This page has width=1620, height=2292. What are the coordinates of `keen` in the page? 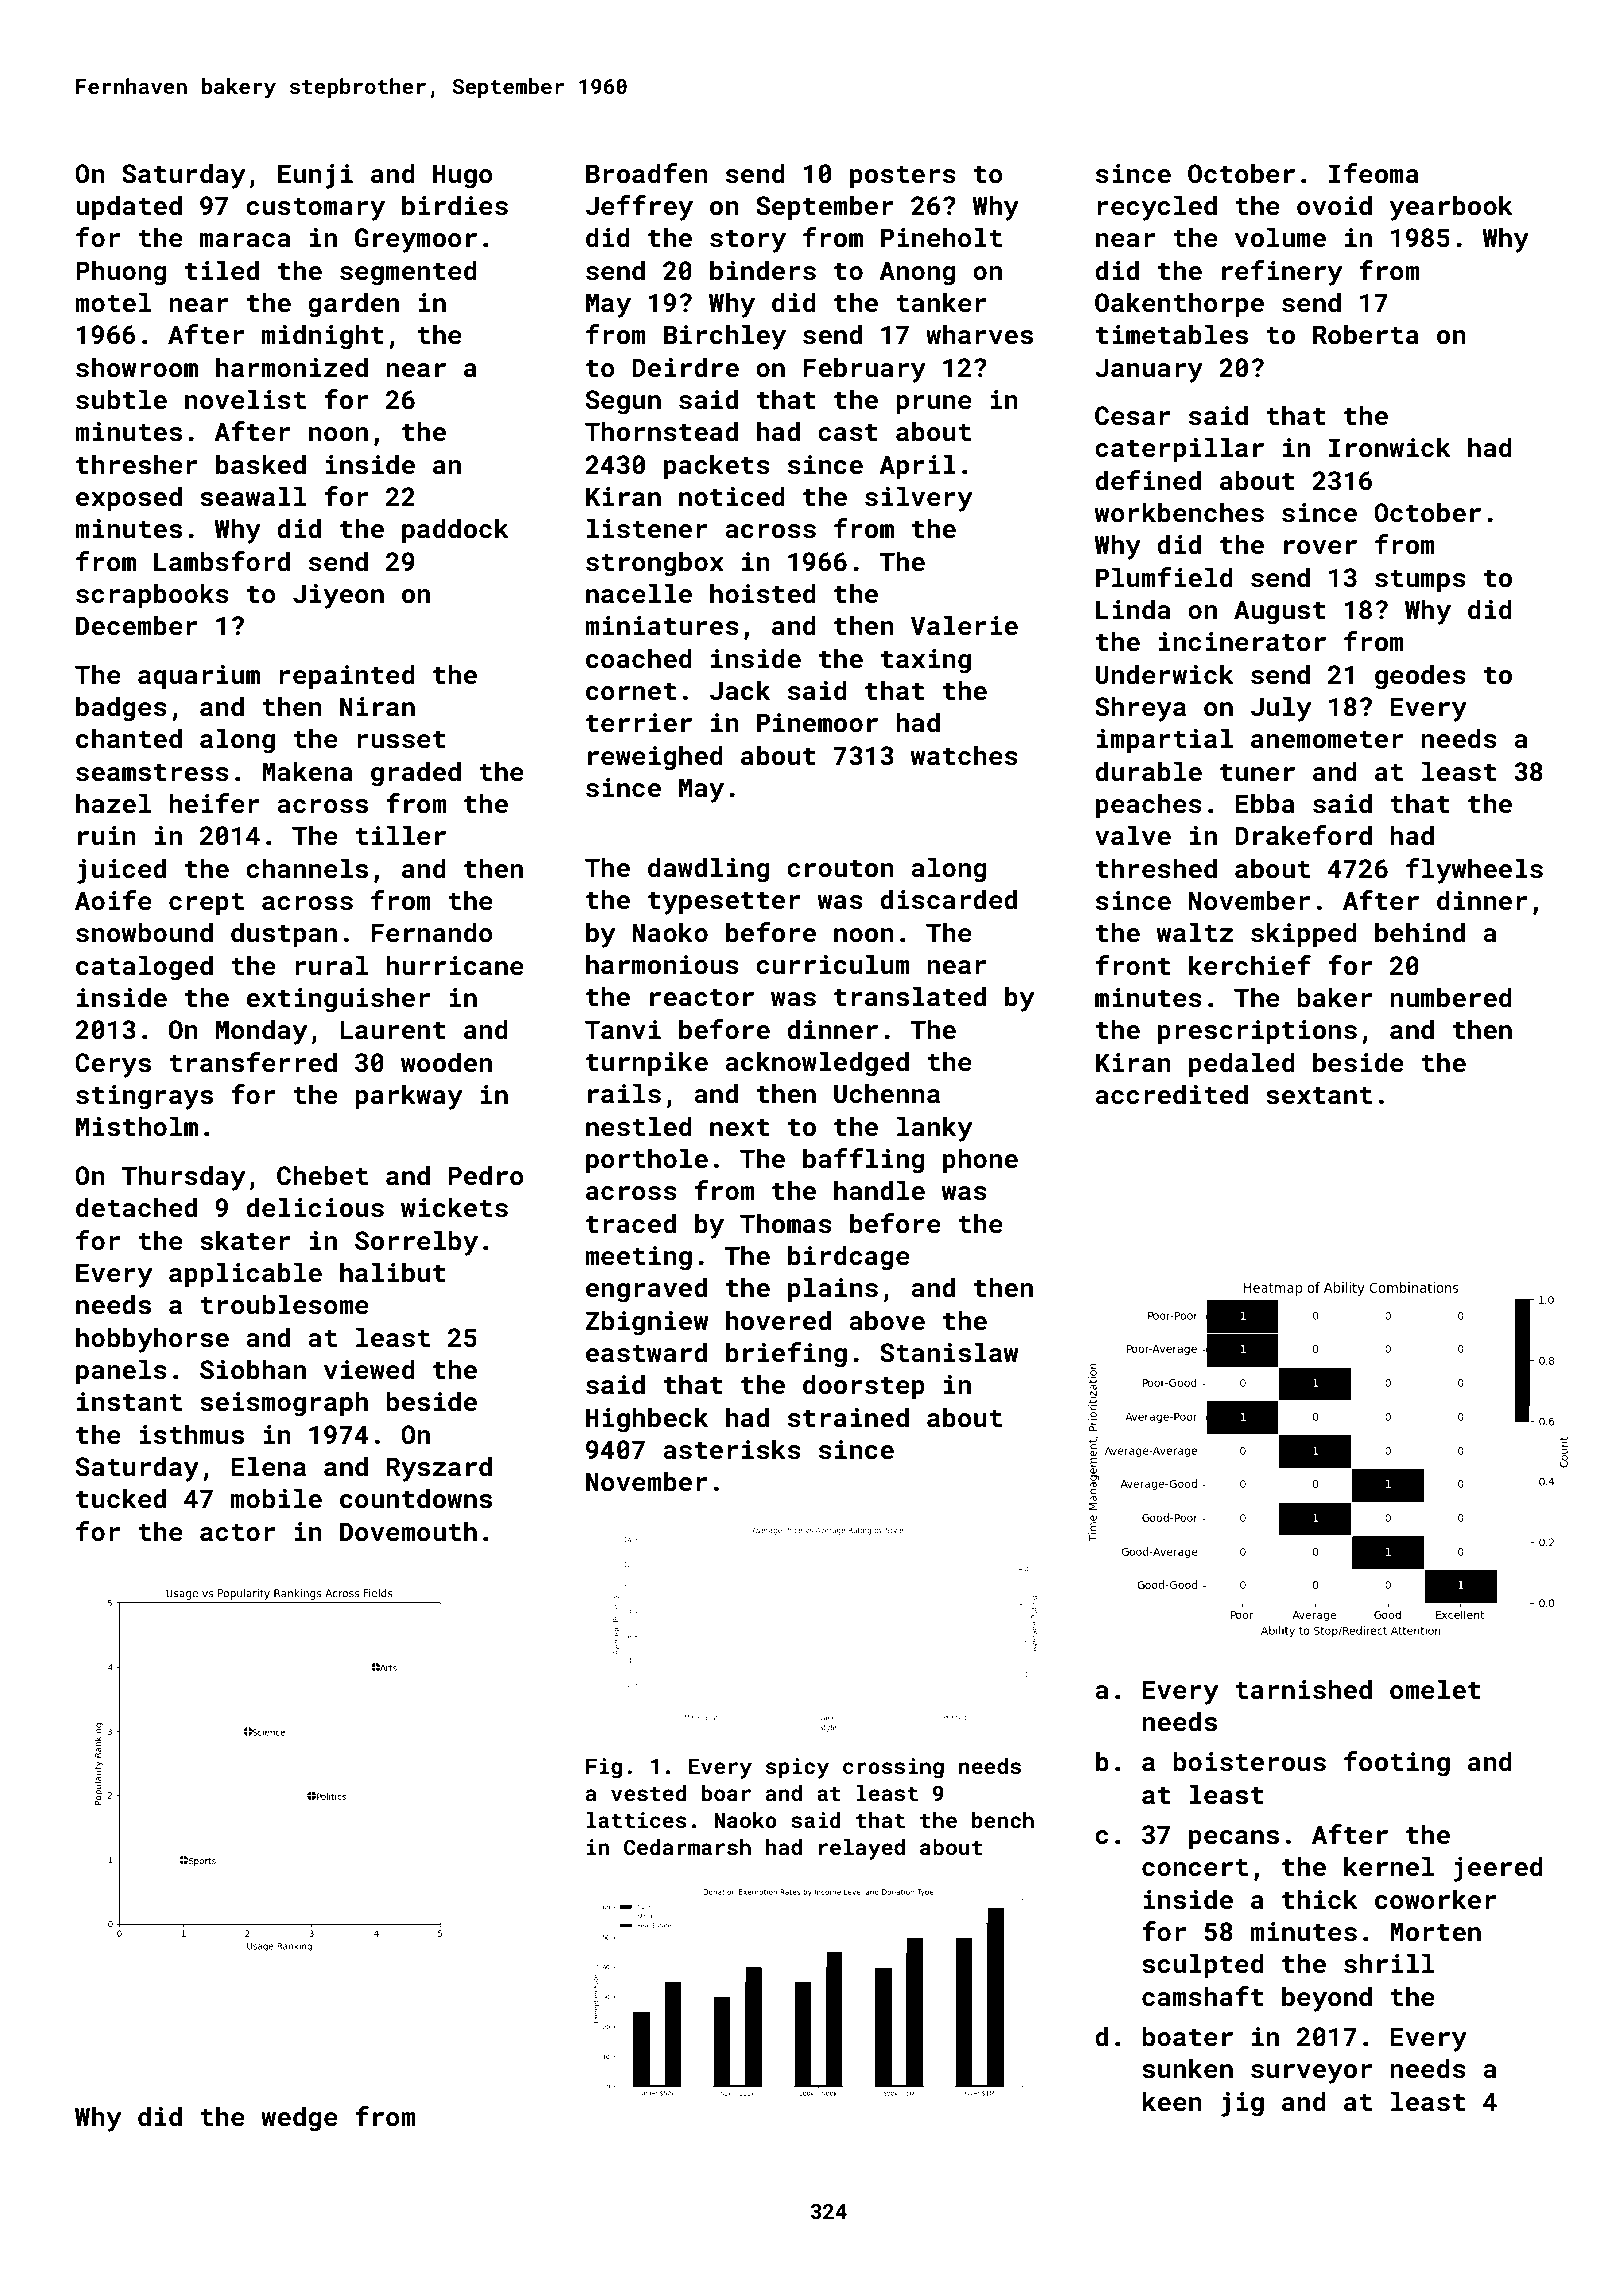 It's located at (1172, 2101).
